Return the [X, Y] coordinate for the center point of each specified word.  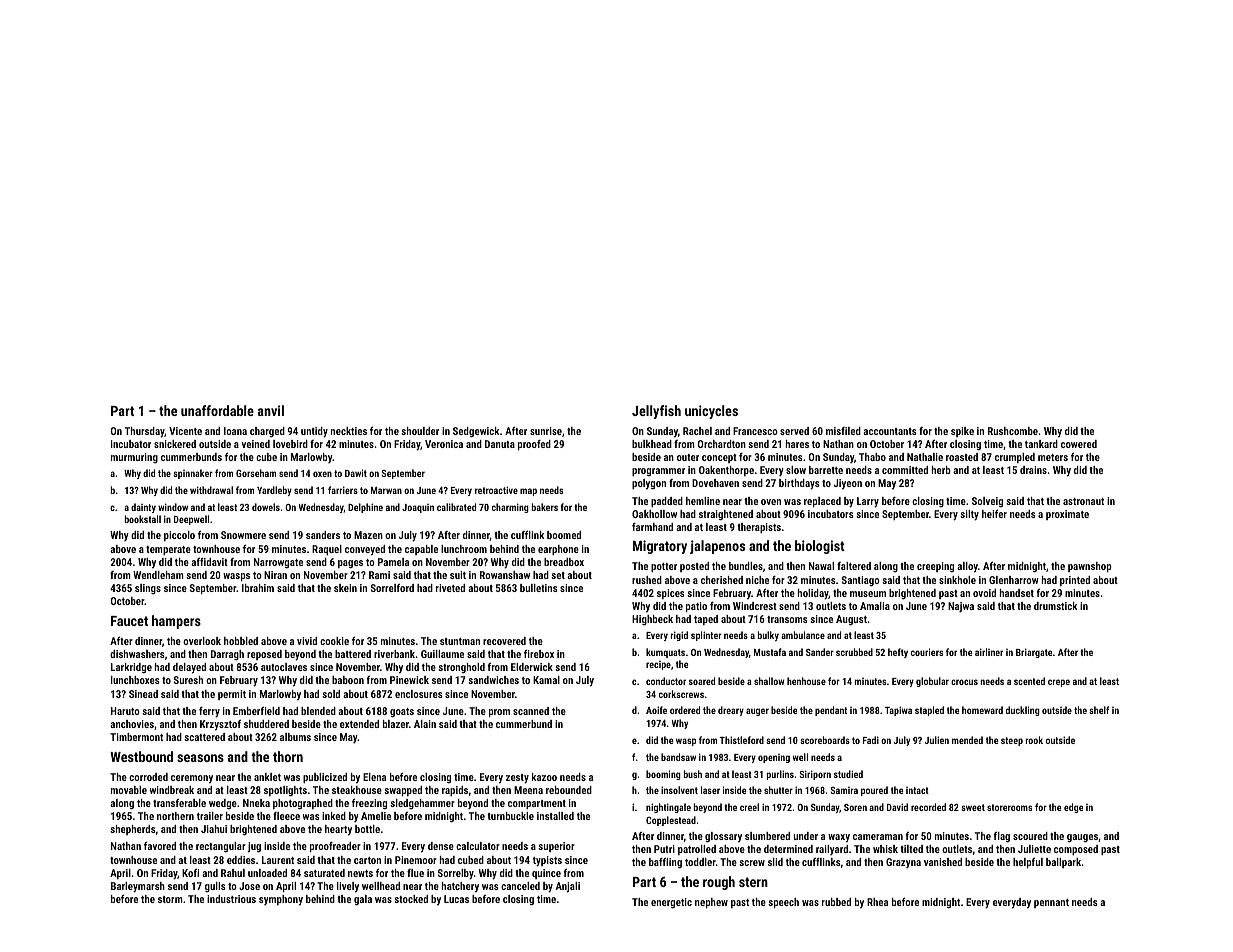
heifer [994, 513]
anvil [271, 410]
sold [331, 694]
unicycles [711, 412]
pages [350, 564]
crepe [1059, 683]
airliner [989, 652]
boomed [564, 535]
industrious [231, 899]
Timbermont [136, 737]
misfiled [843, 431]
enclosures [419, 694]
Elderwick [532, 667]
